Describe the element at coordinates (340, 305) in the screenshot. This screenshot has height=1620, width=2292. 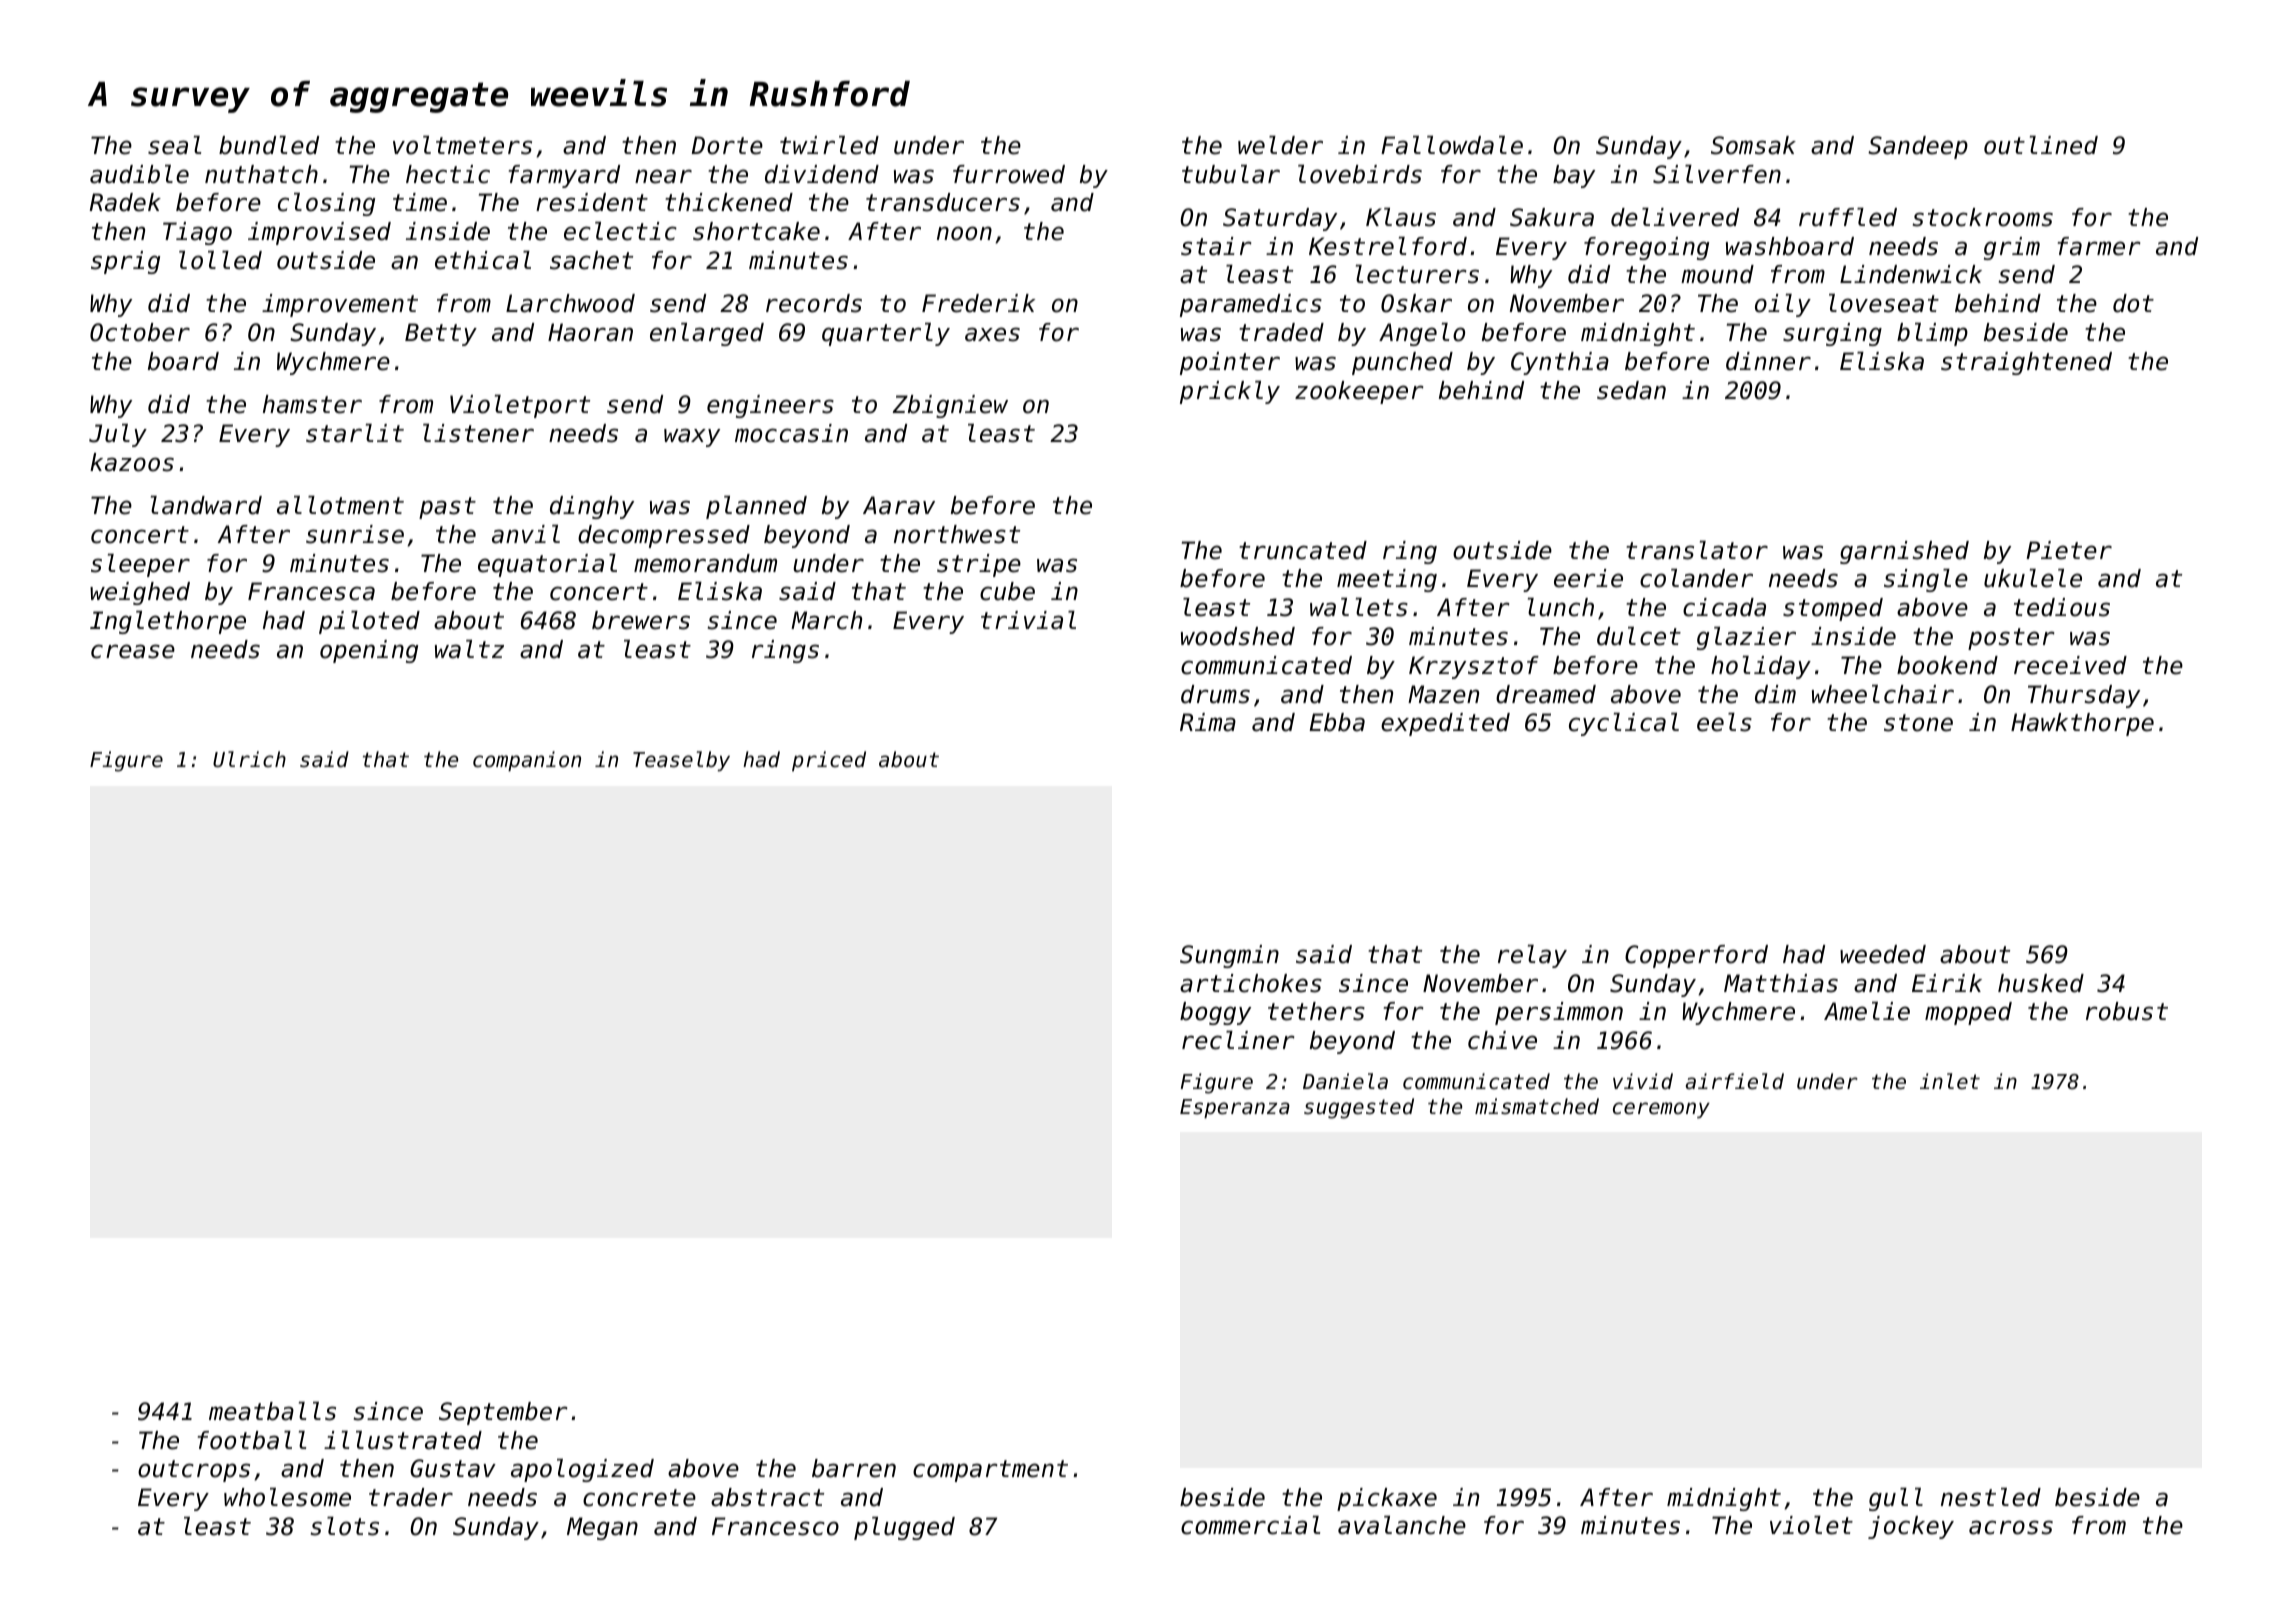
I see `improvement` at that location.
